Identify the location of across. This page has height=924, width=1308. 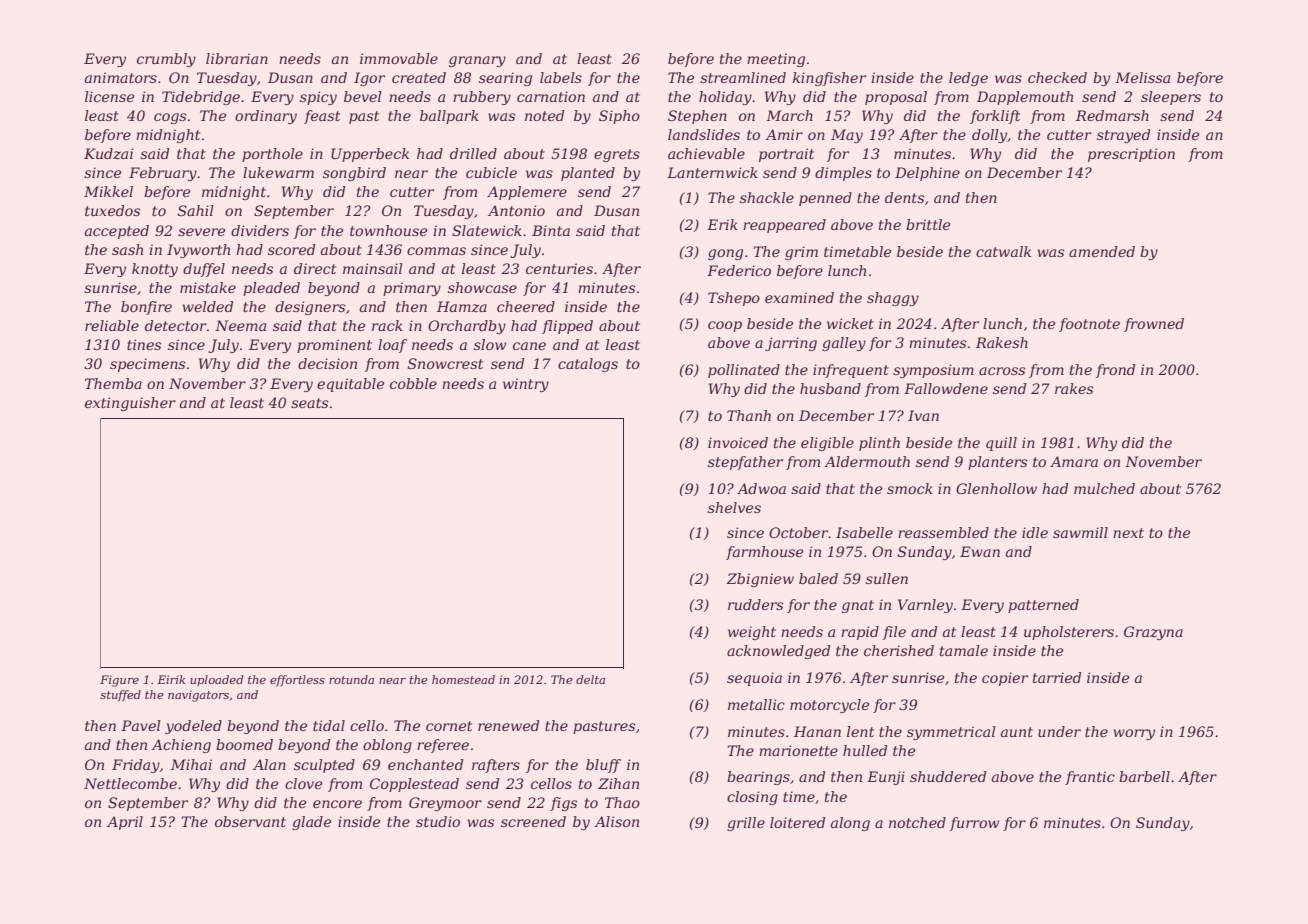
(1002, 371).
